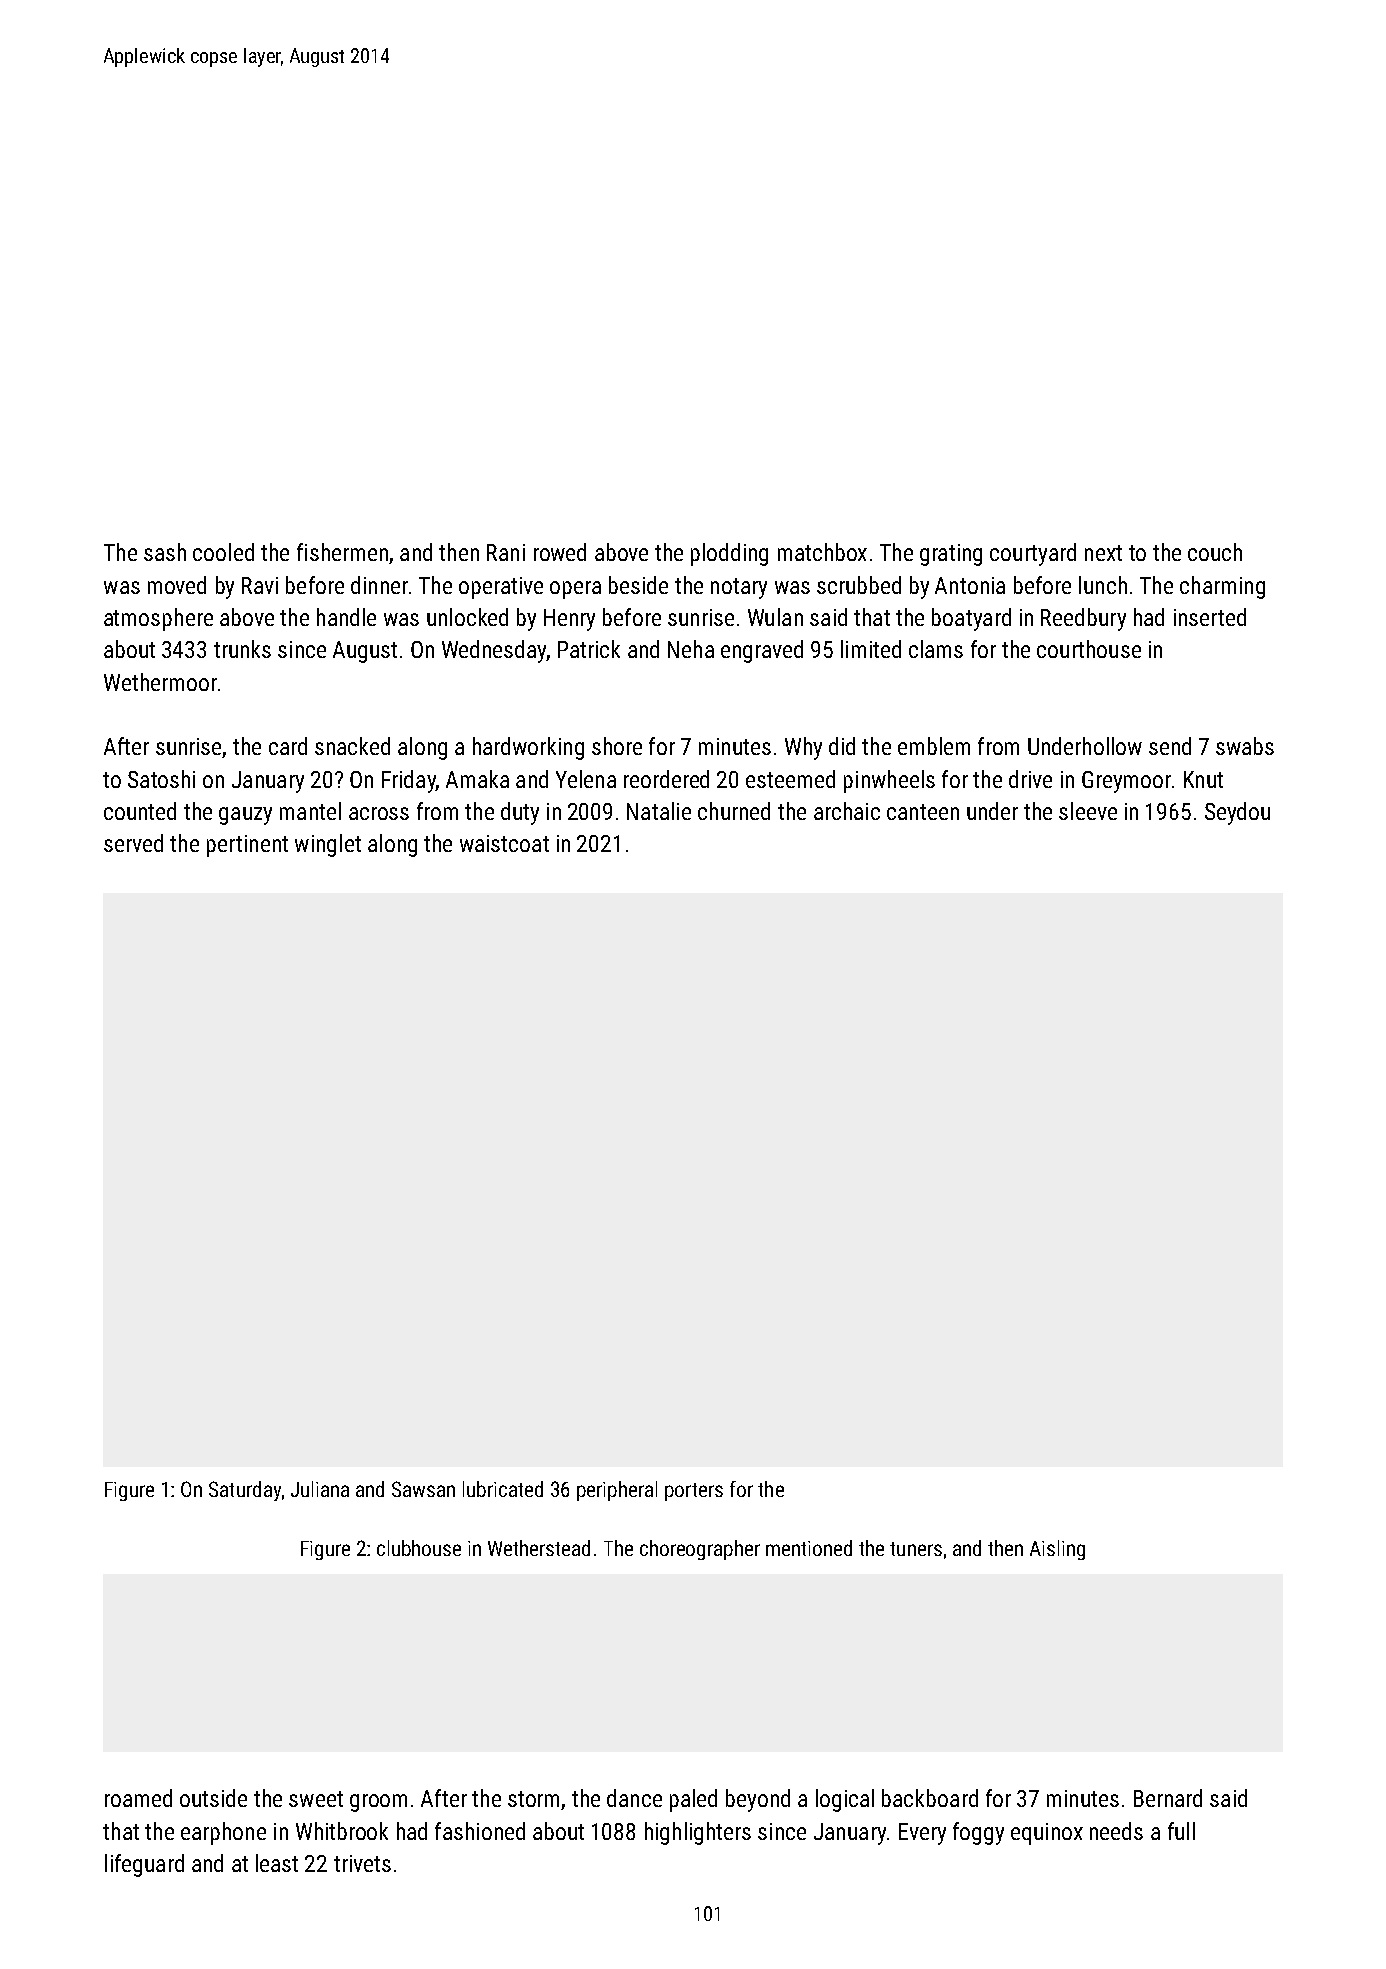  Describe the element at coordinates (245, 1491) in the screenshot. I see `Saturday` at that location.
